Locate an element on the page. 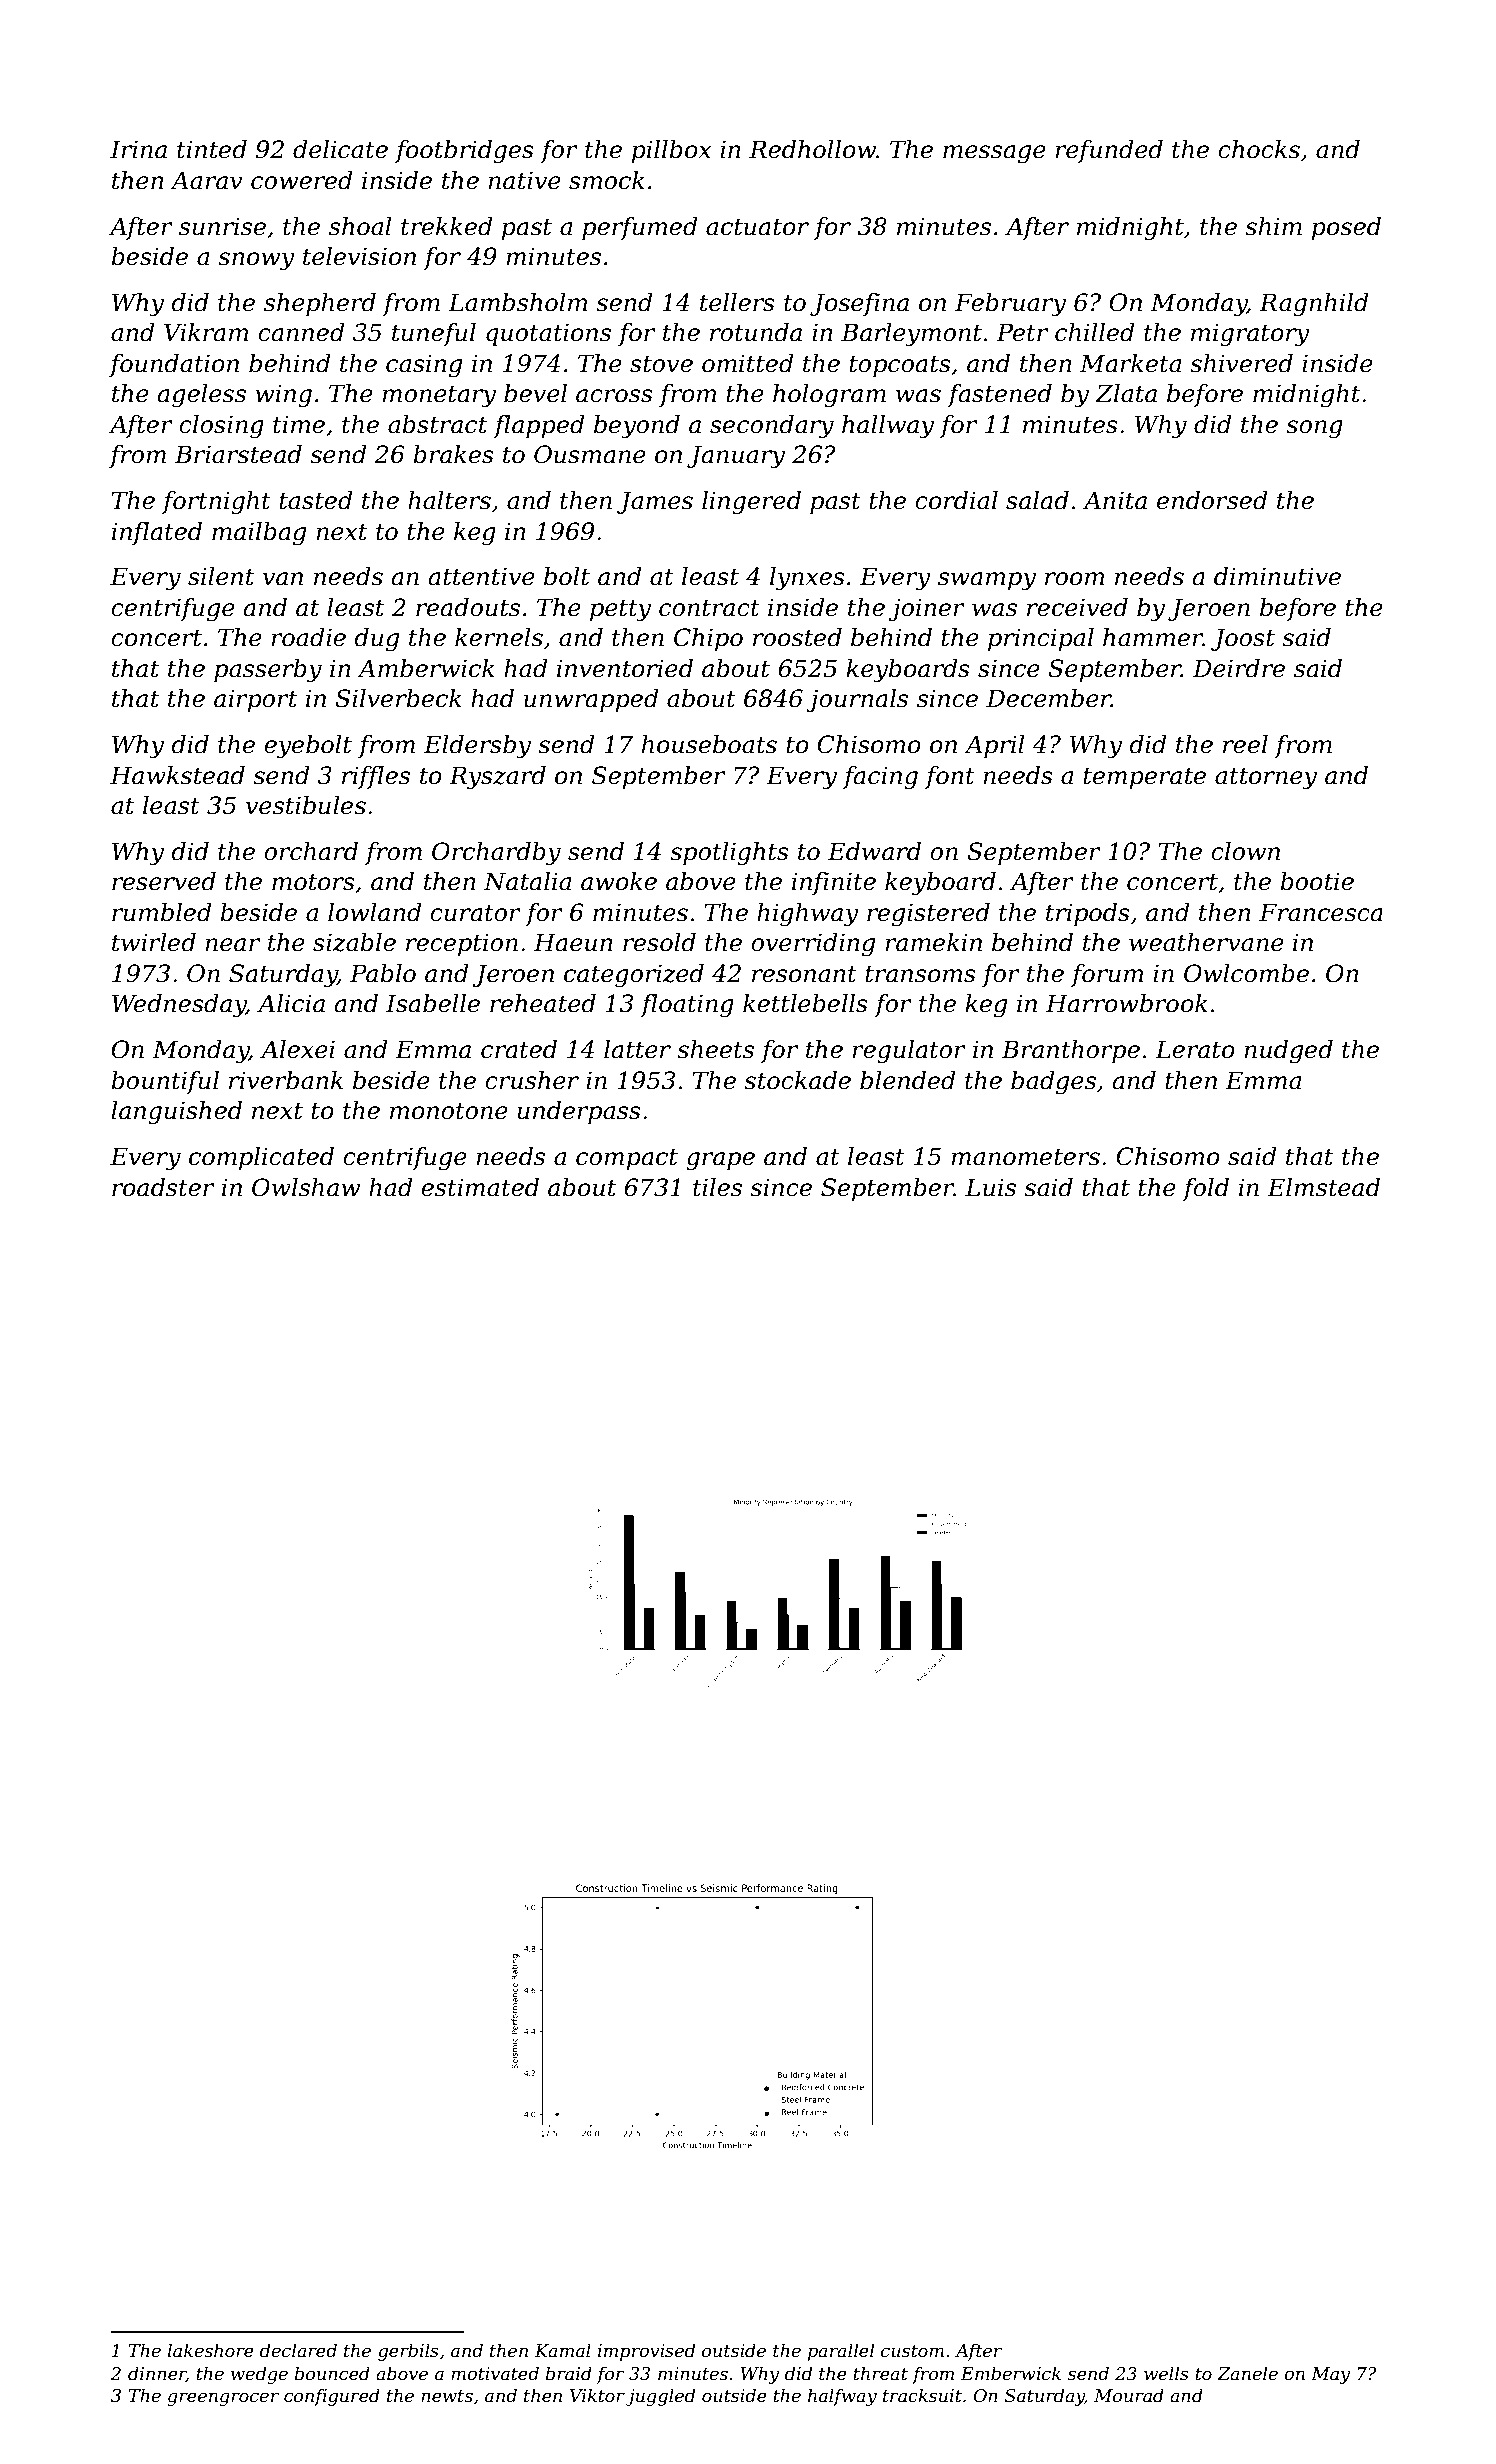 This document has height=2464, width=1496. Zanele is located at coordinates (1247, 2373).
